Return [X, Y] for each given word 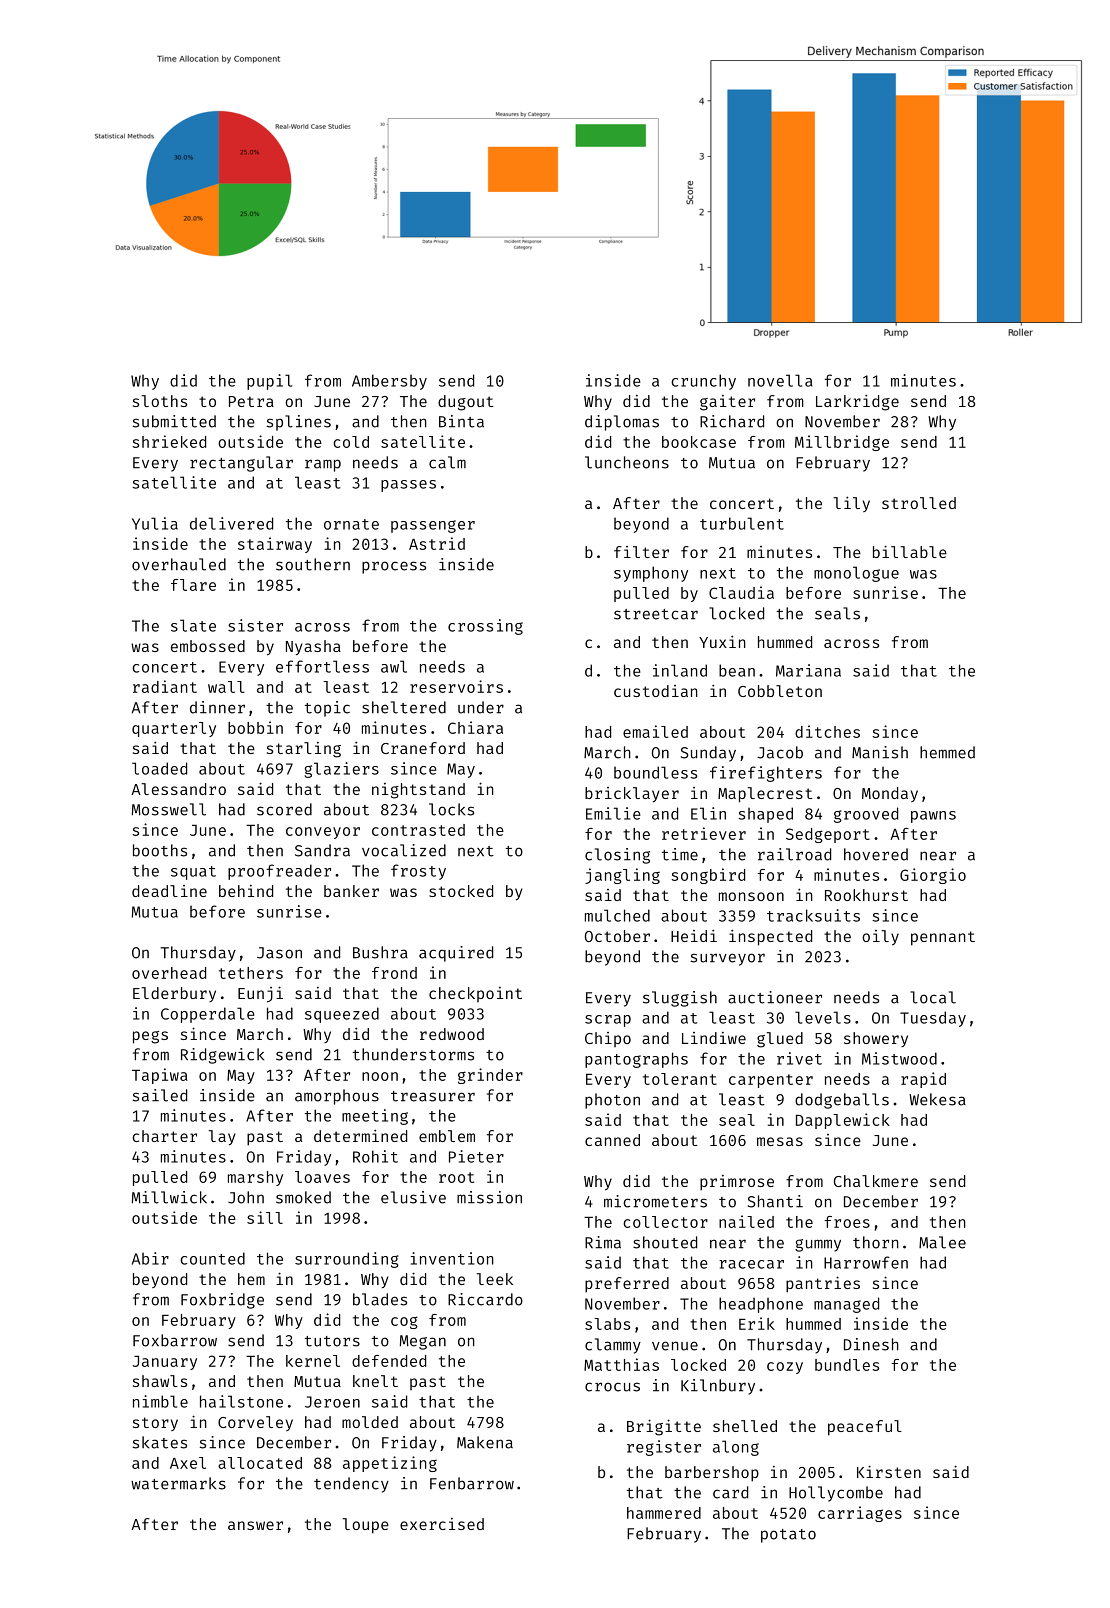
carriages [860, 1514]
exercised [442, 1524]
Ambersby [389, 382]
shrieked [169, 441]
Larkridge [857, 402]
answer [255, 1525]
